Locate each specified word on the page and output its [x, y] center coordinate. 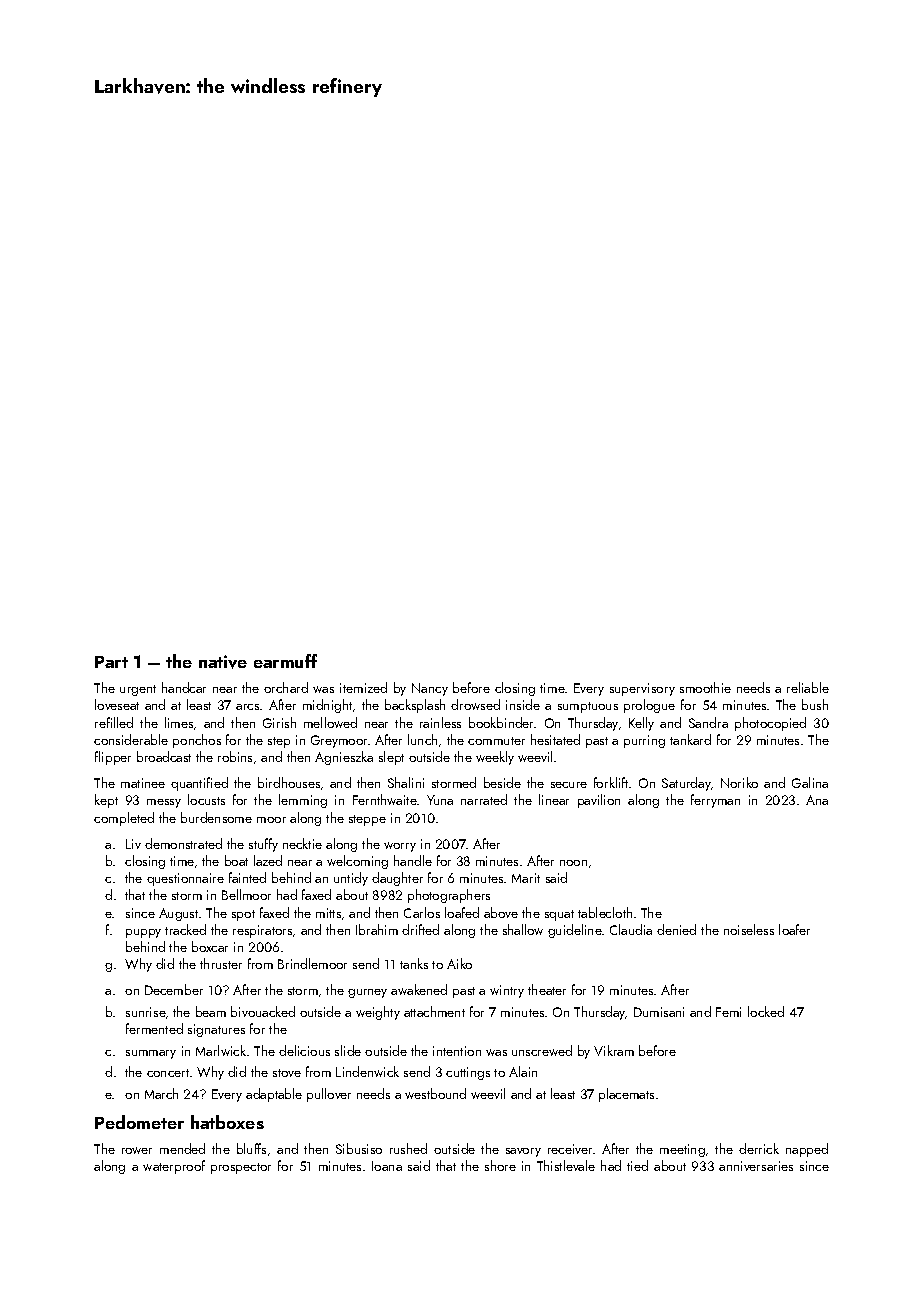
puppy [143, 933]
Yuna [440, 800]
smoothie [705, 687]
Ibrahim [377, 929]
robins [235, 756]
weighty [378, 1013]
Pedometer [139, 1122]
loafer [794, 929]
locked [766, 1011]
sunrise [146, 1012]
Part [111, 662]
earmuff [285, 661]
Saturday [686, 784]
